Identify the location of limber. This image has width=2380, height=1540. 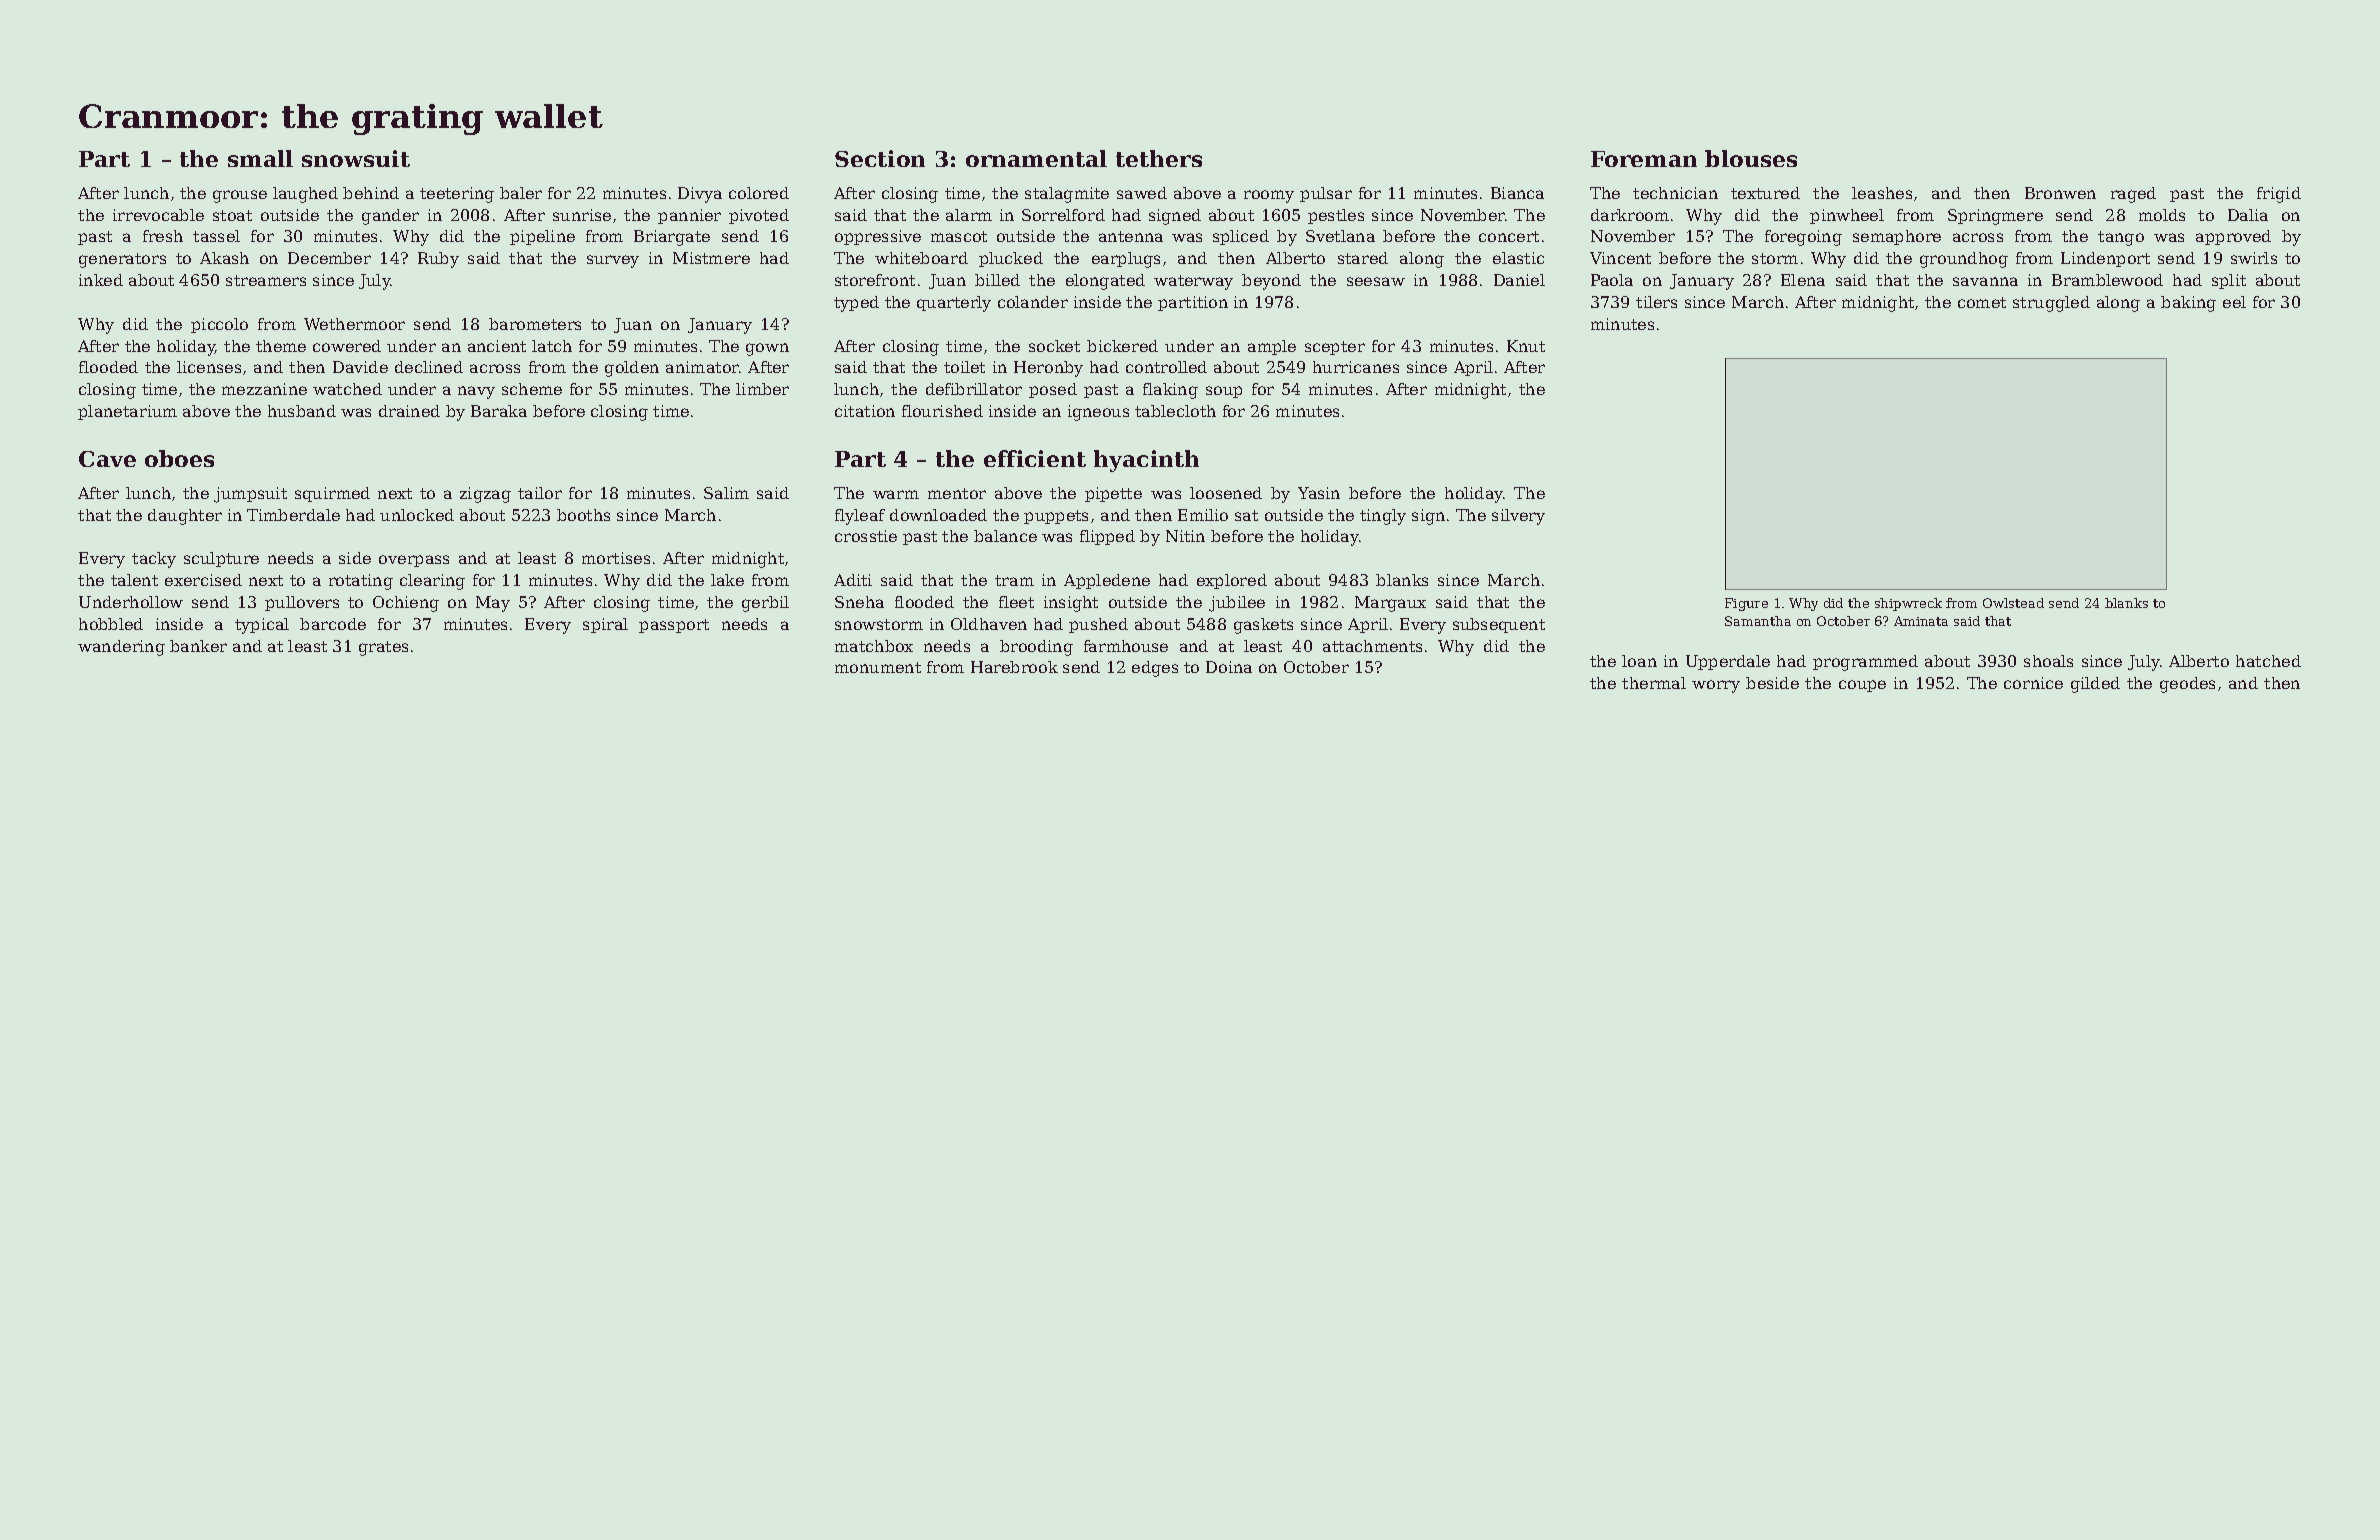
(762, 389).
